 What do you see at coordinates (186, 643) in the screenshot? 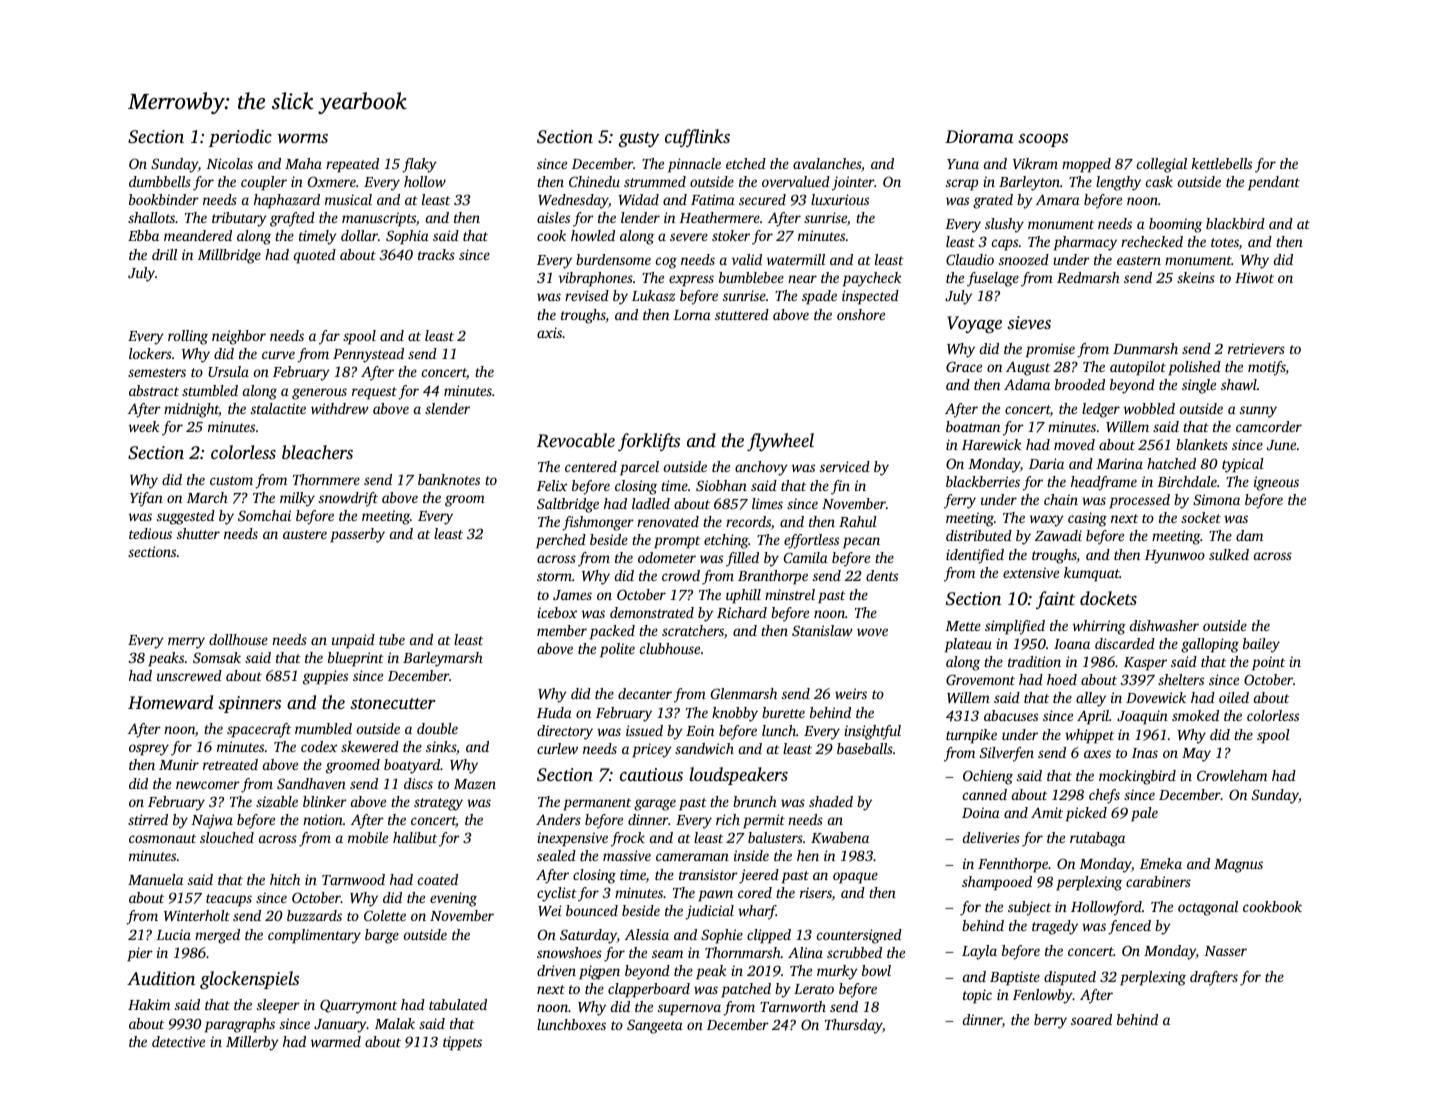
I see `merry` at bounding box center [186, 643].
